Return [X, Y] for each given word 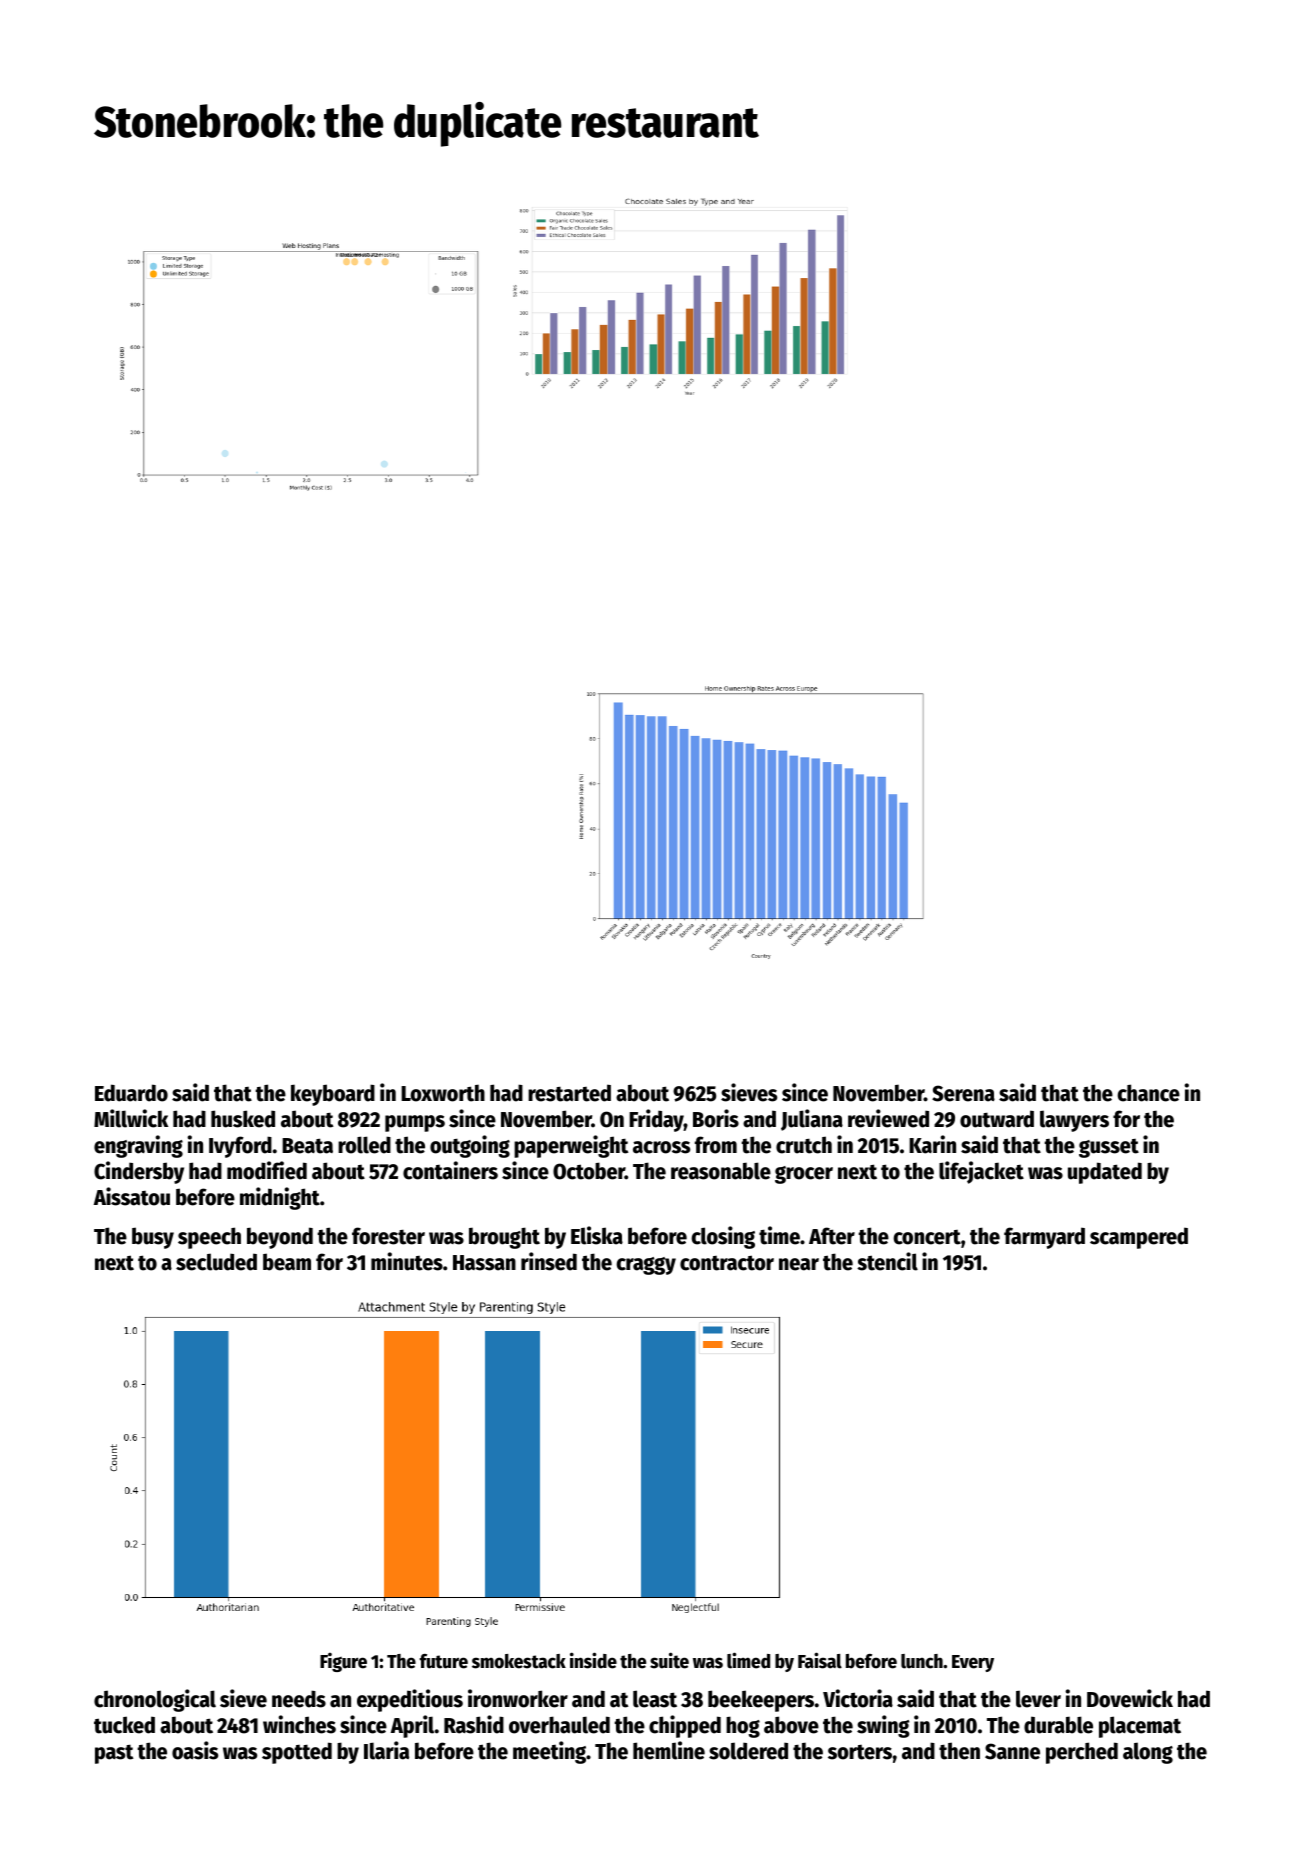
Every [973, 1663]
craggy [646, 1266]
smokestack [519, 1661]
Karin [932, 1144]
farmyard [1044, 1238]
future [444, 1661]
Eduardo [131, 1093]
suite [669, 1660]
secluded [216, 1262]
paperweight [571, 1146]
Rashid [474, 1724]
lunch [922, 1661]
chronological [155, 1700]
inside [593, 1660]
